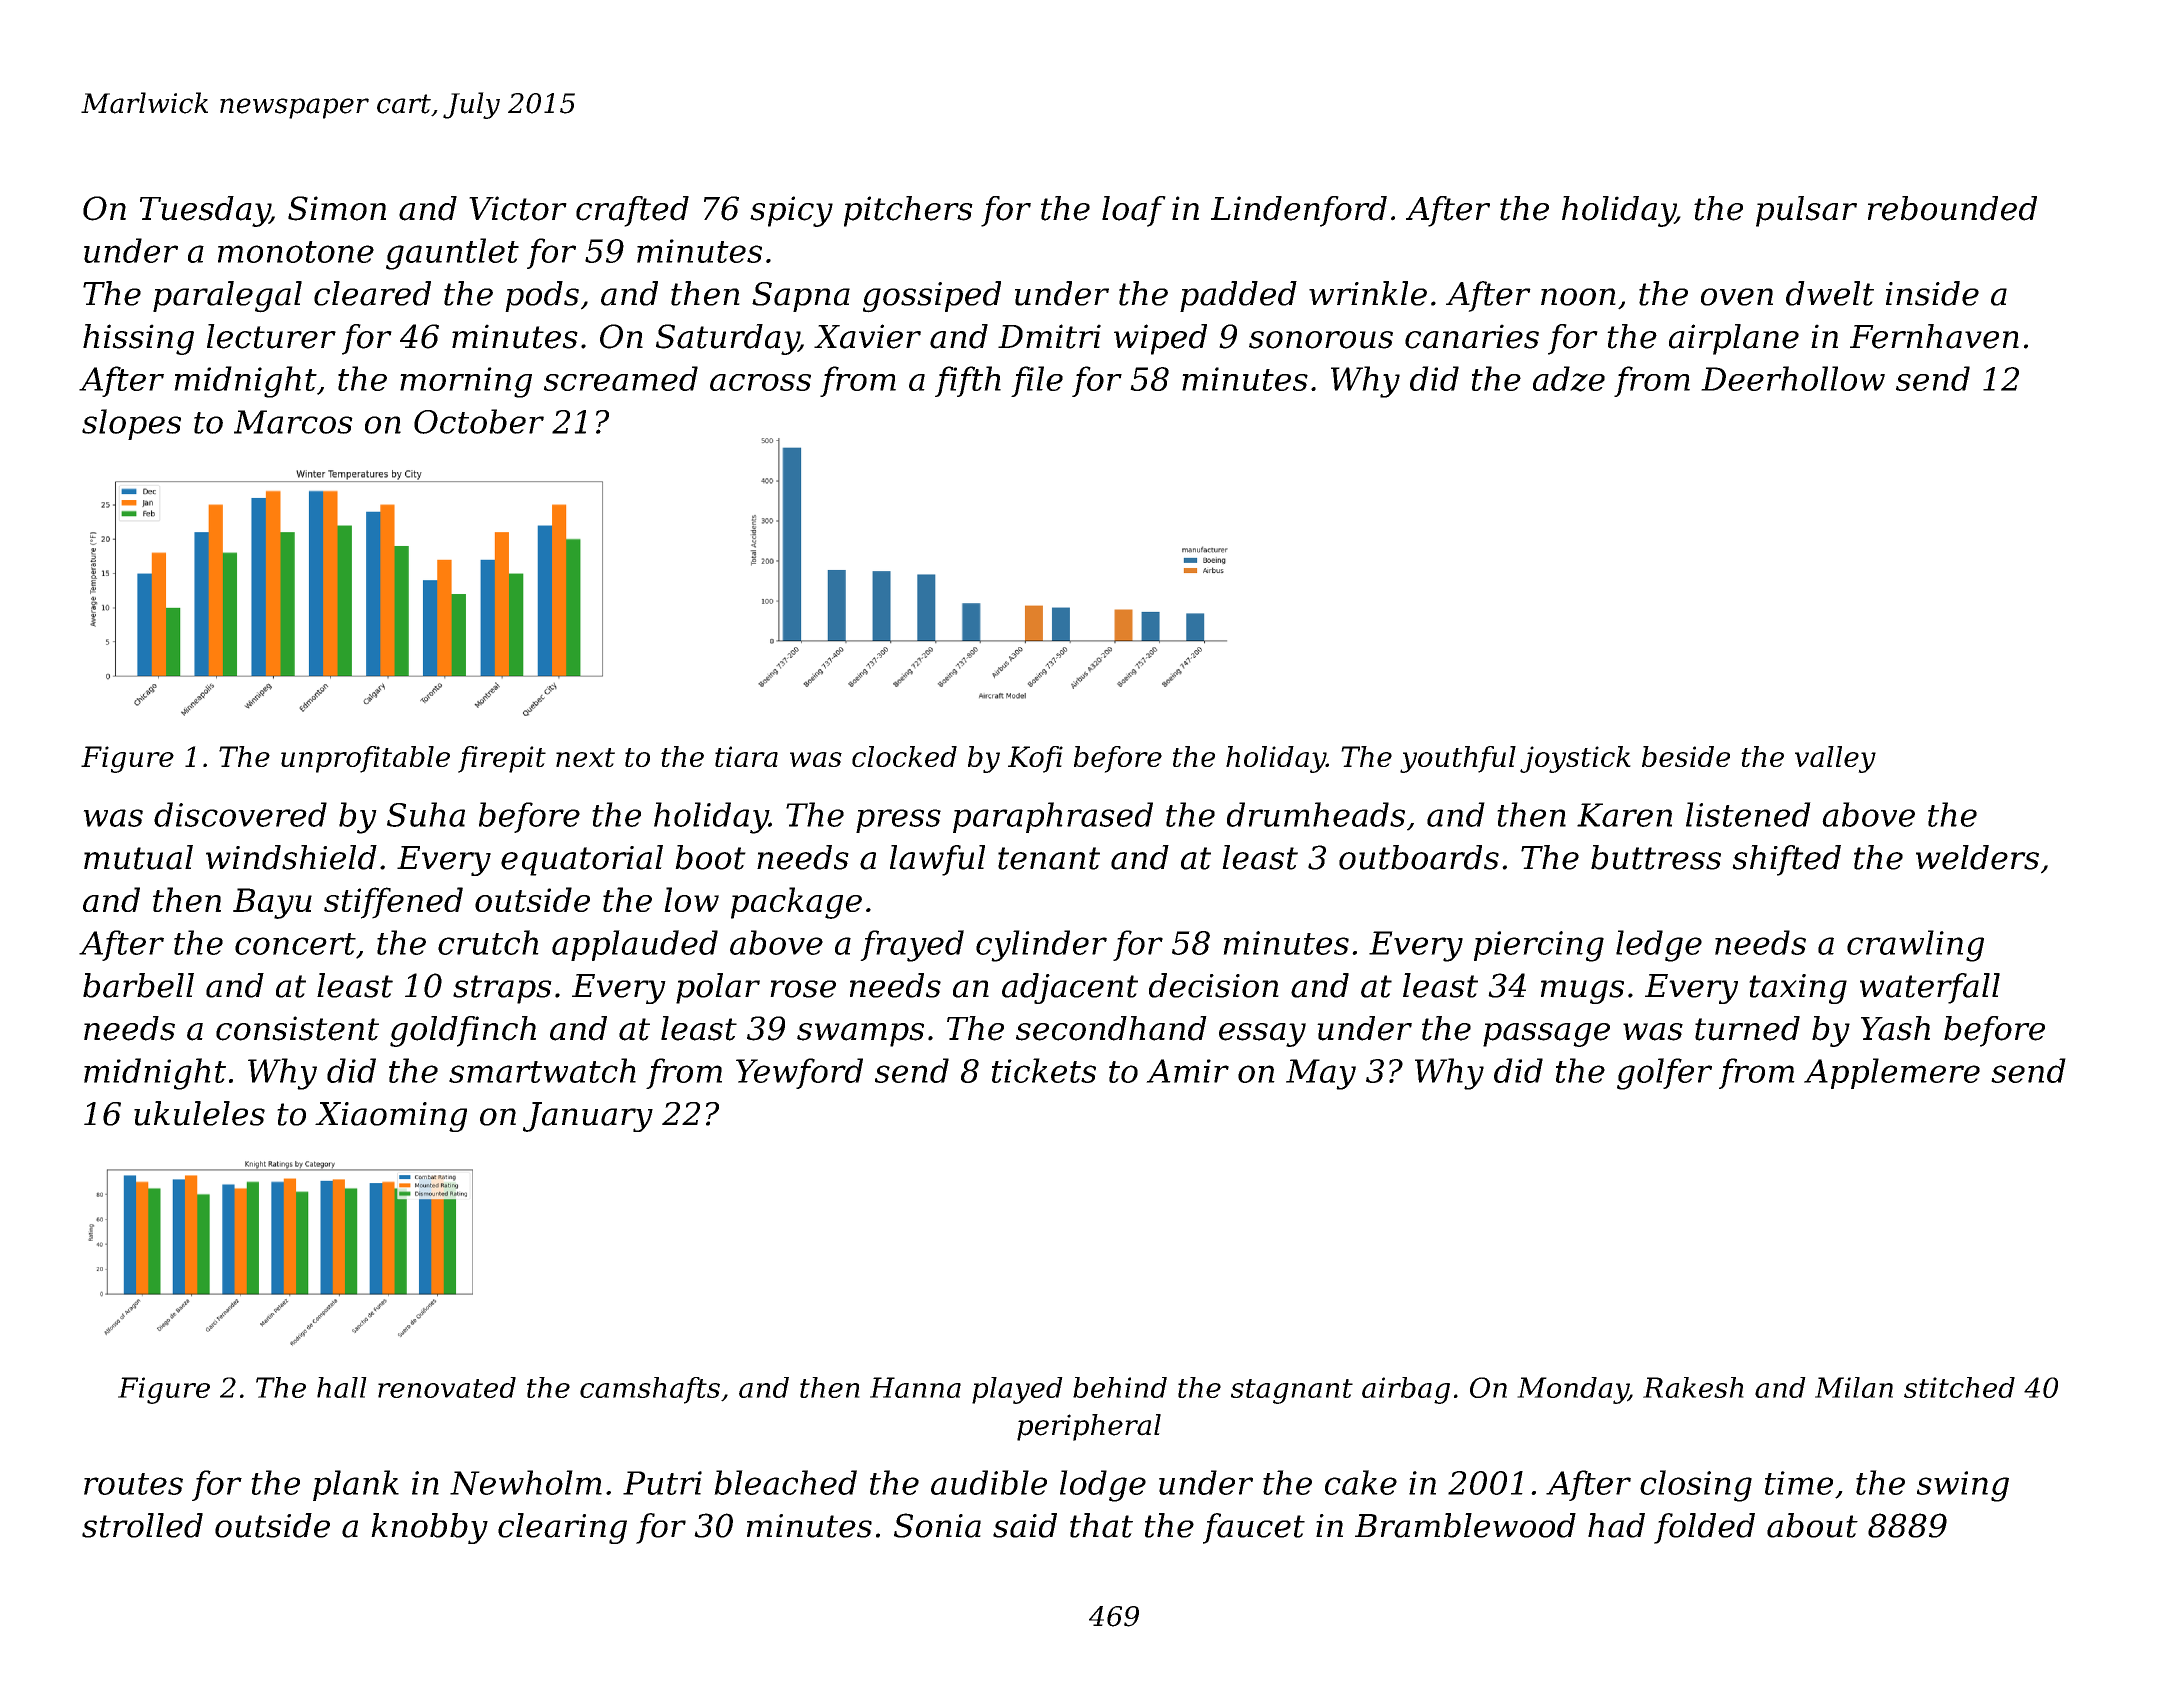  What do you see at coordinates (356, 1485) in the page?
I see `plank` at bounding box center [356, 1485].
